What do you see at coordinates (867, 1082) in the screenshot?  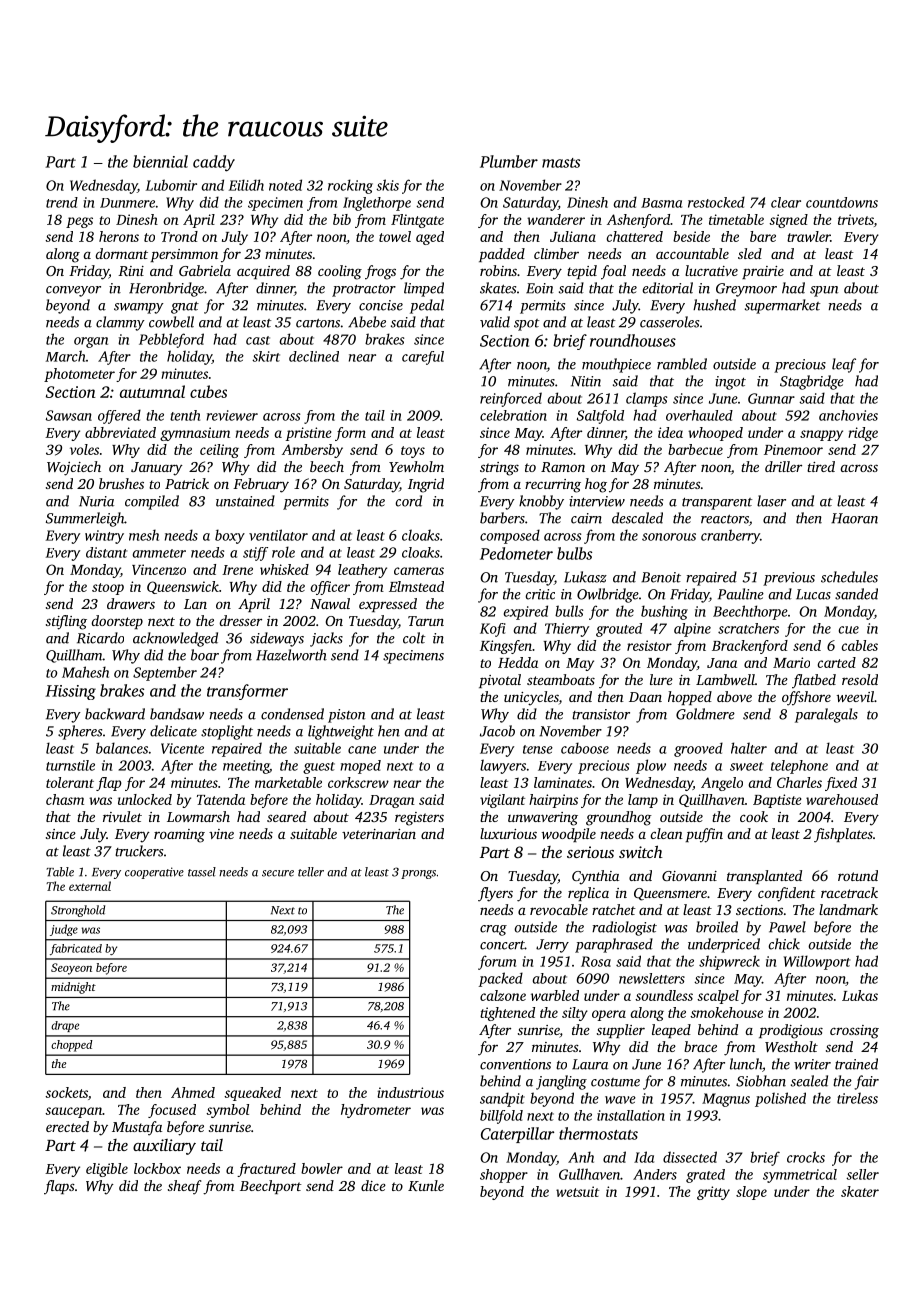 I see `fair` at bounding box center [867, 1082].
